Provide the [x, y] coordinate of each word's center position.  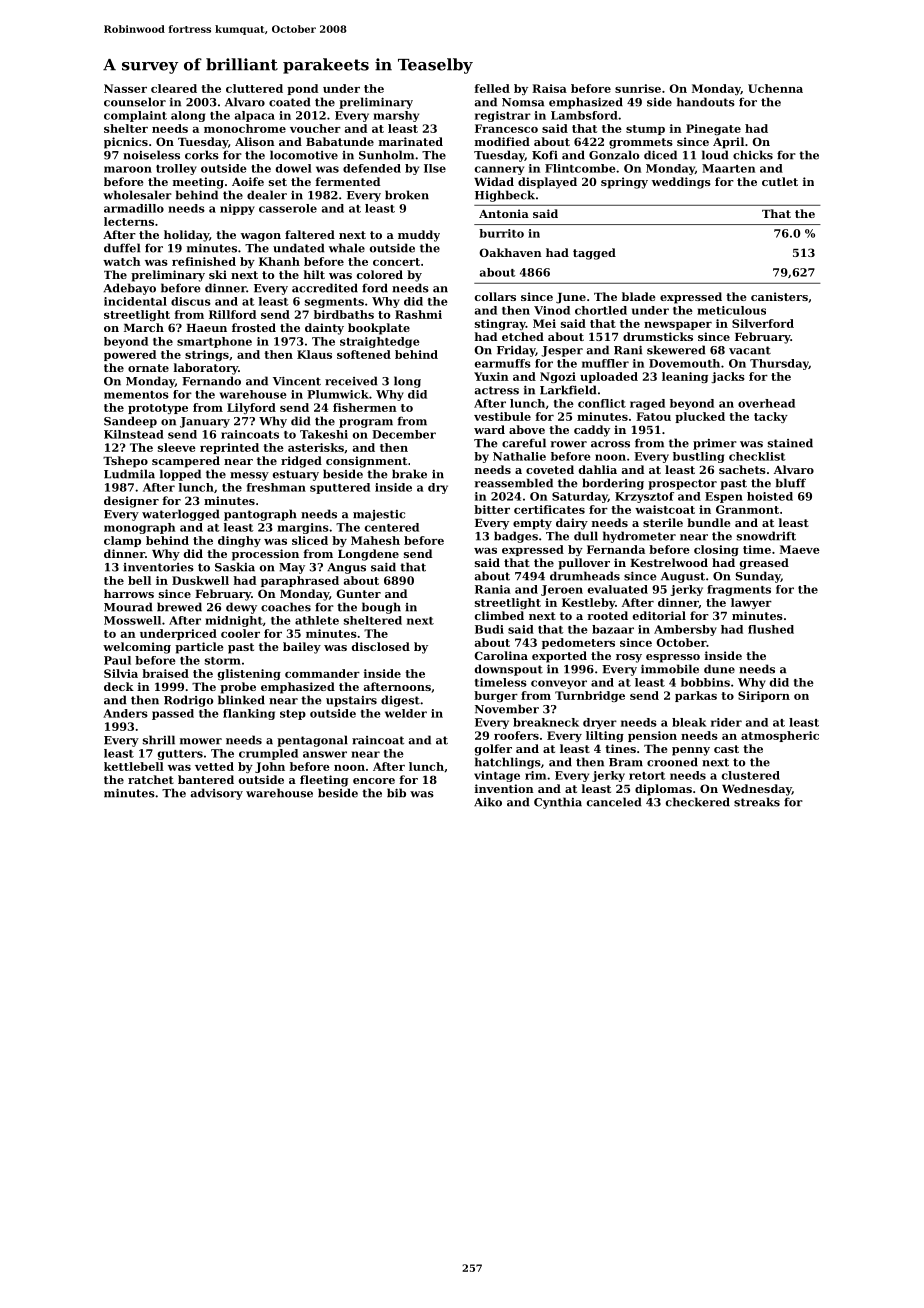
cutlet [780, 181]
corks [202, 155]
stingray [500, 324]
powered [130, 355]
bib [396, 793]
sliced [310, 540]
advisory [217, 794]
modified [502, 141]
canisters [779, 296]
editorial [659, 615]
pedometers [578, 643]
